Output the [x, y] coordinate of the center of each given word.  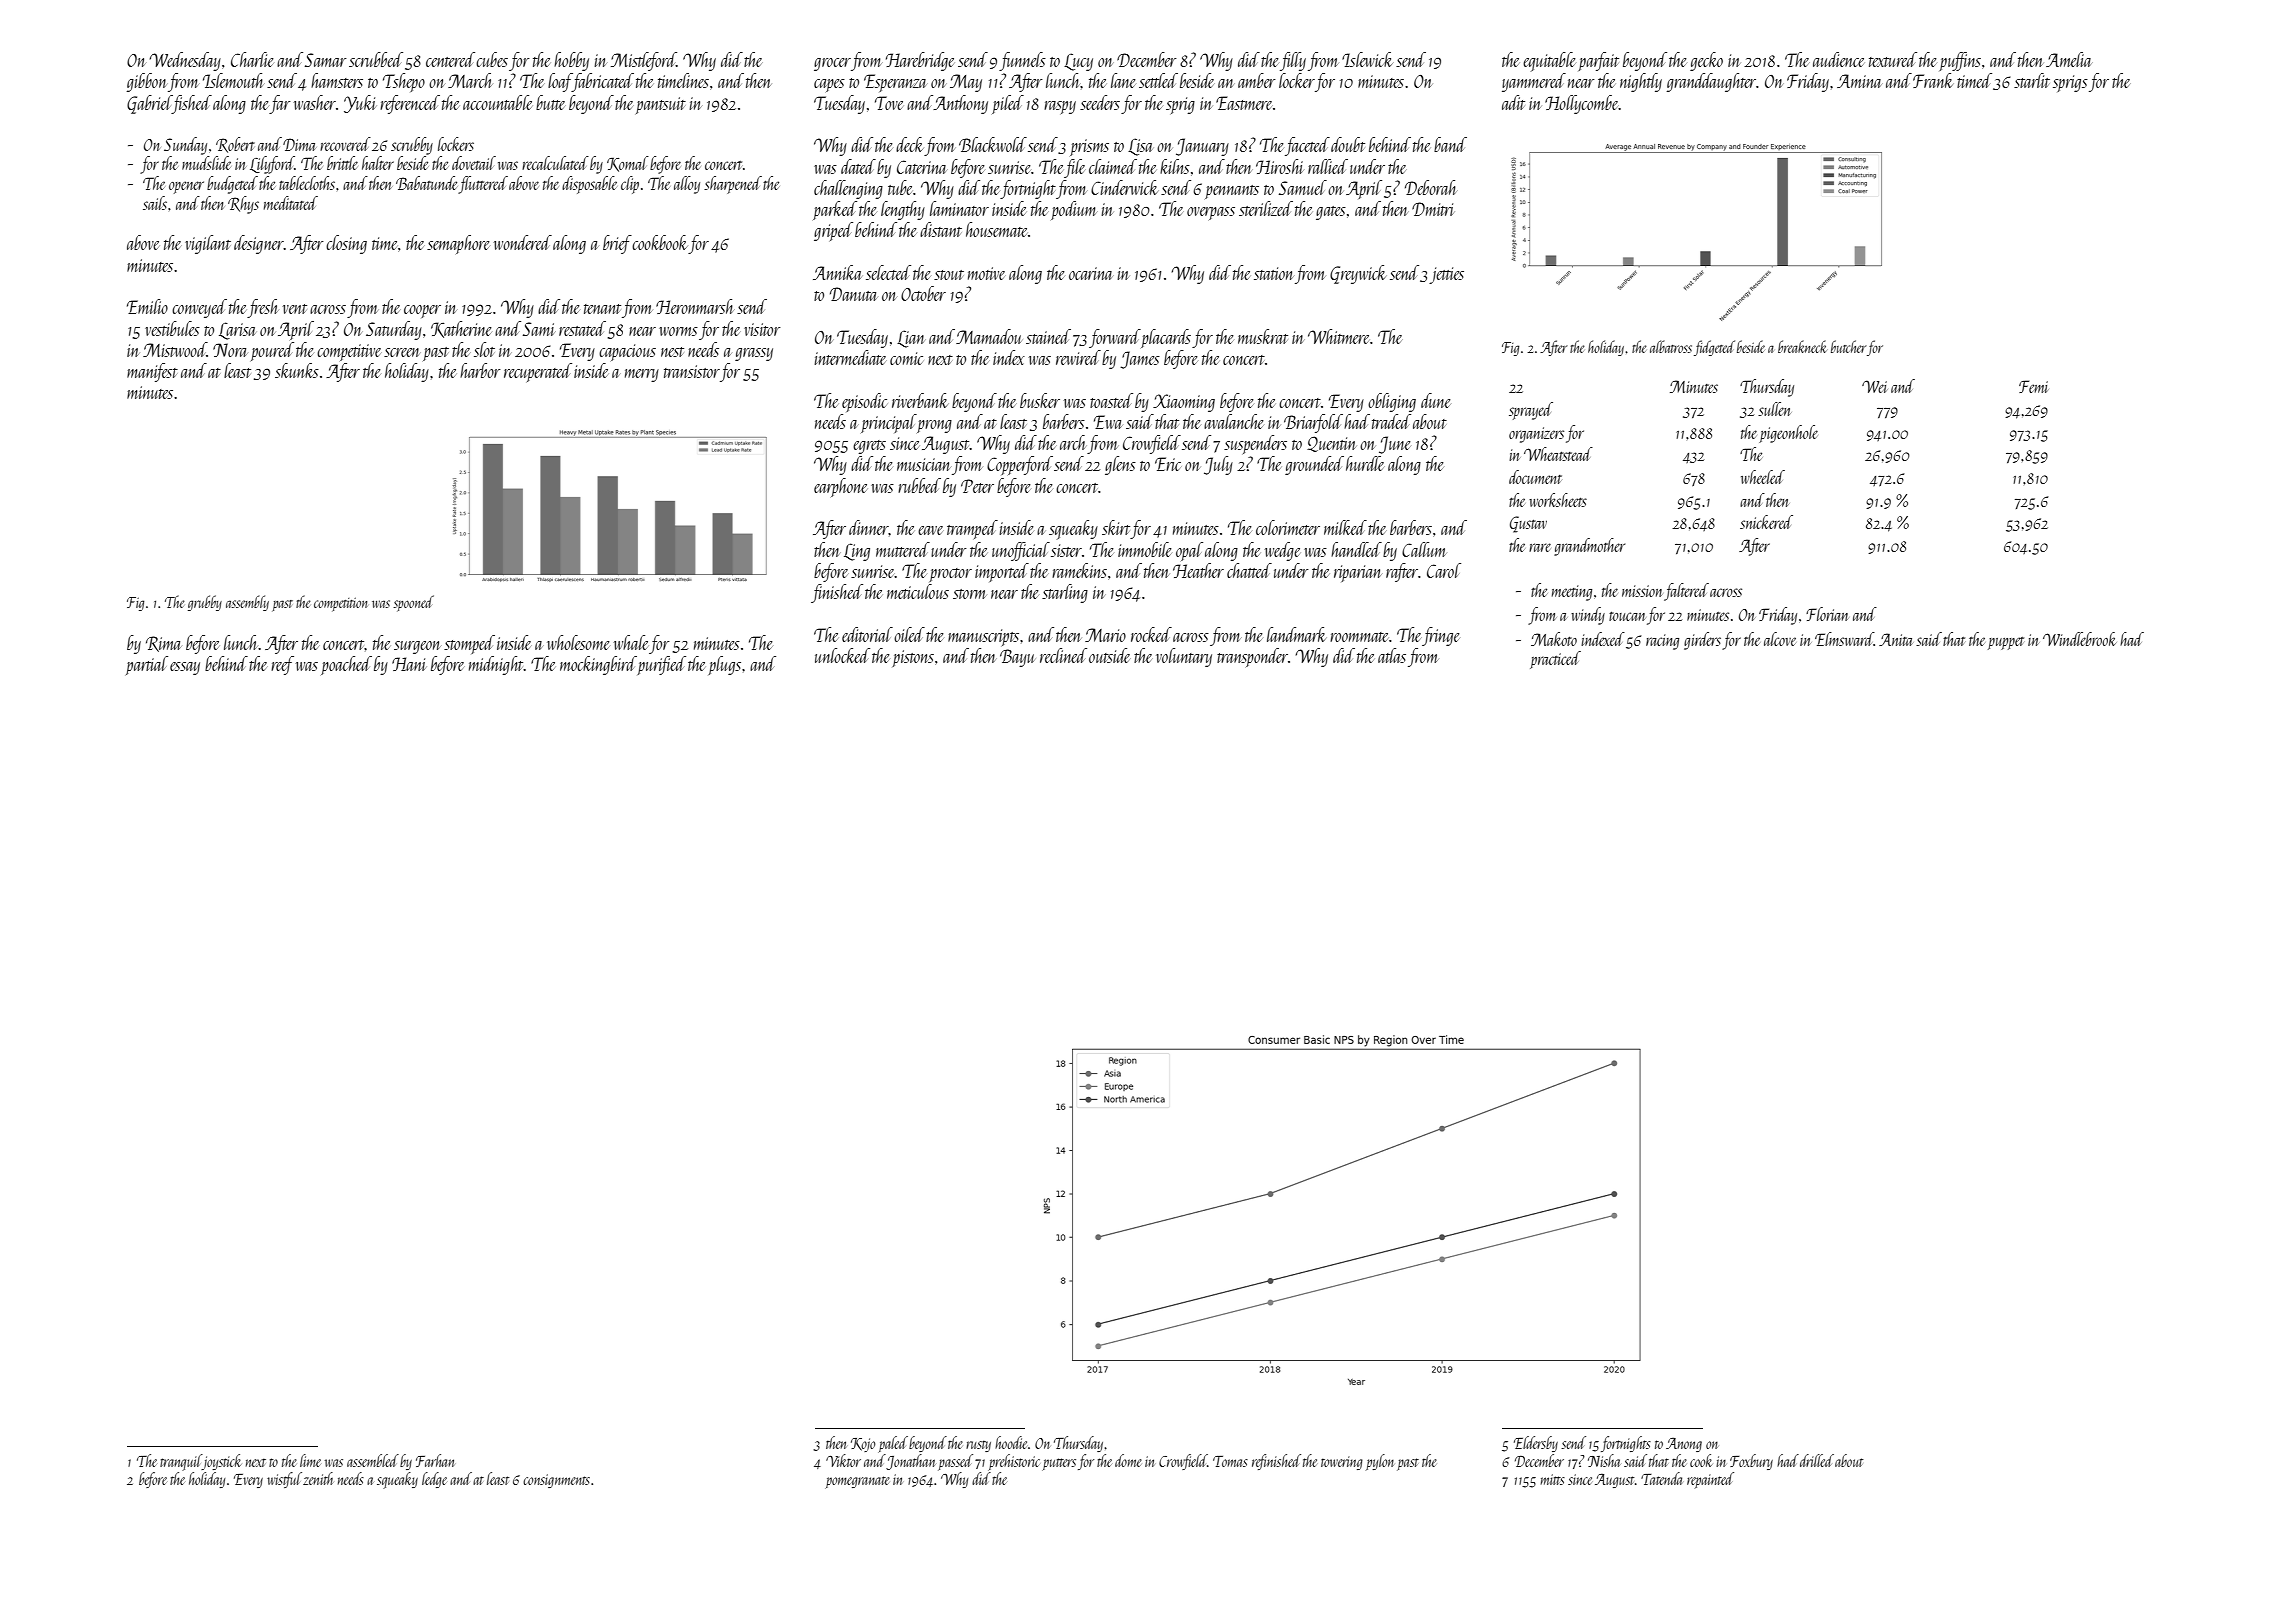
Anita [1896, 639]
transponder [1252, 657]
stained [1048, 336]
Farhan [435, 1460]
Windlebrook [2080, 639]
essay [185, 668]
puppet [2006, 643]
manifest [152, 372]
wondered [523, 242]
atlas [1392, 655]
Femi [2034, 386]
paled [893, 1444]
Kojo [863, 1445]
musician [924, 464]
